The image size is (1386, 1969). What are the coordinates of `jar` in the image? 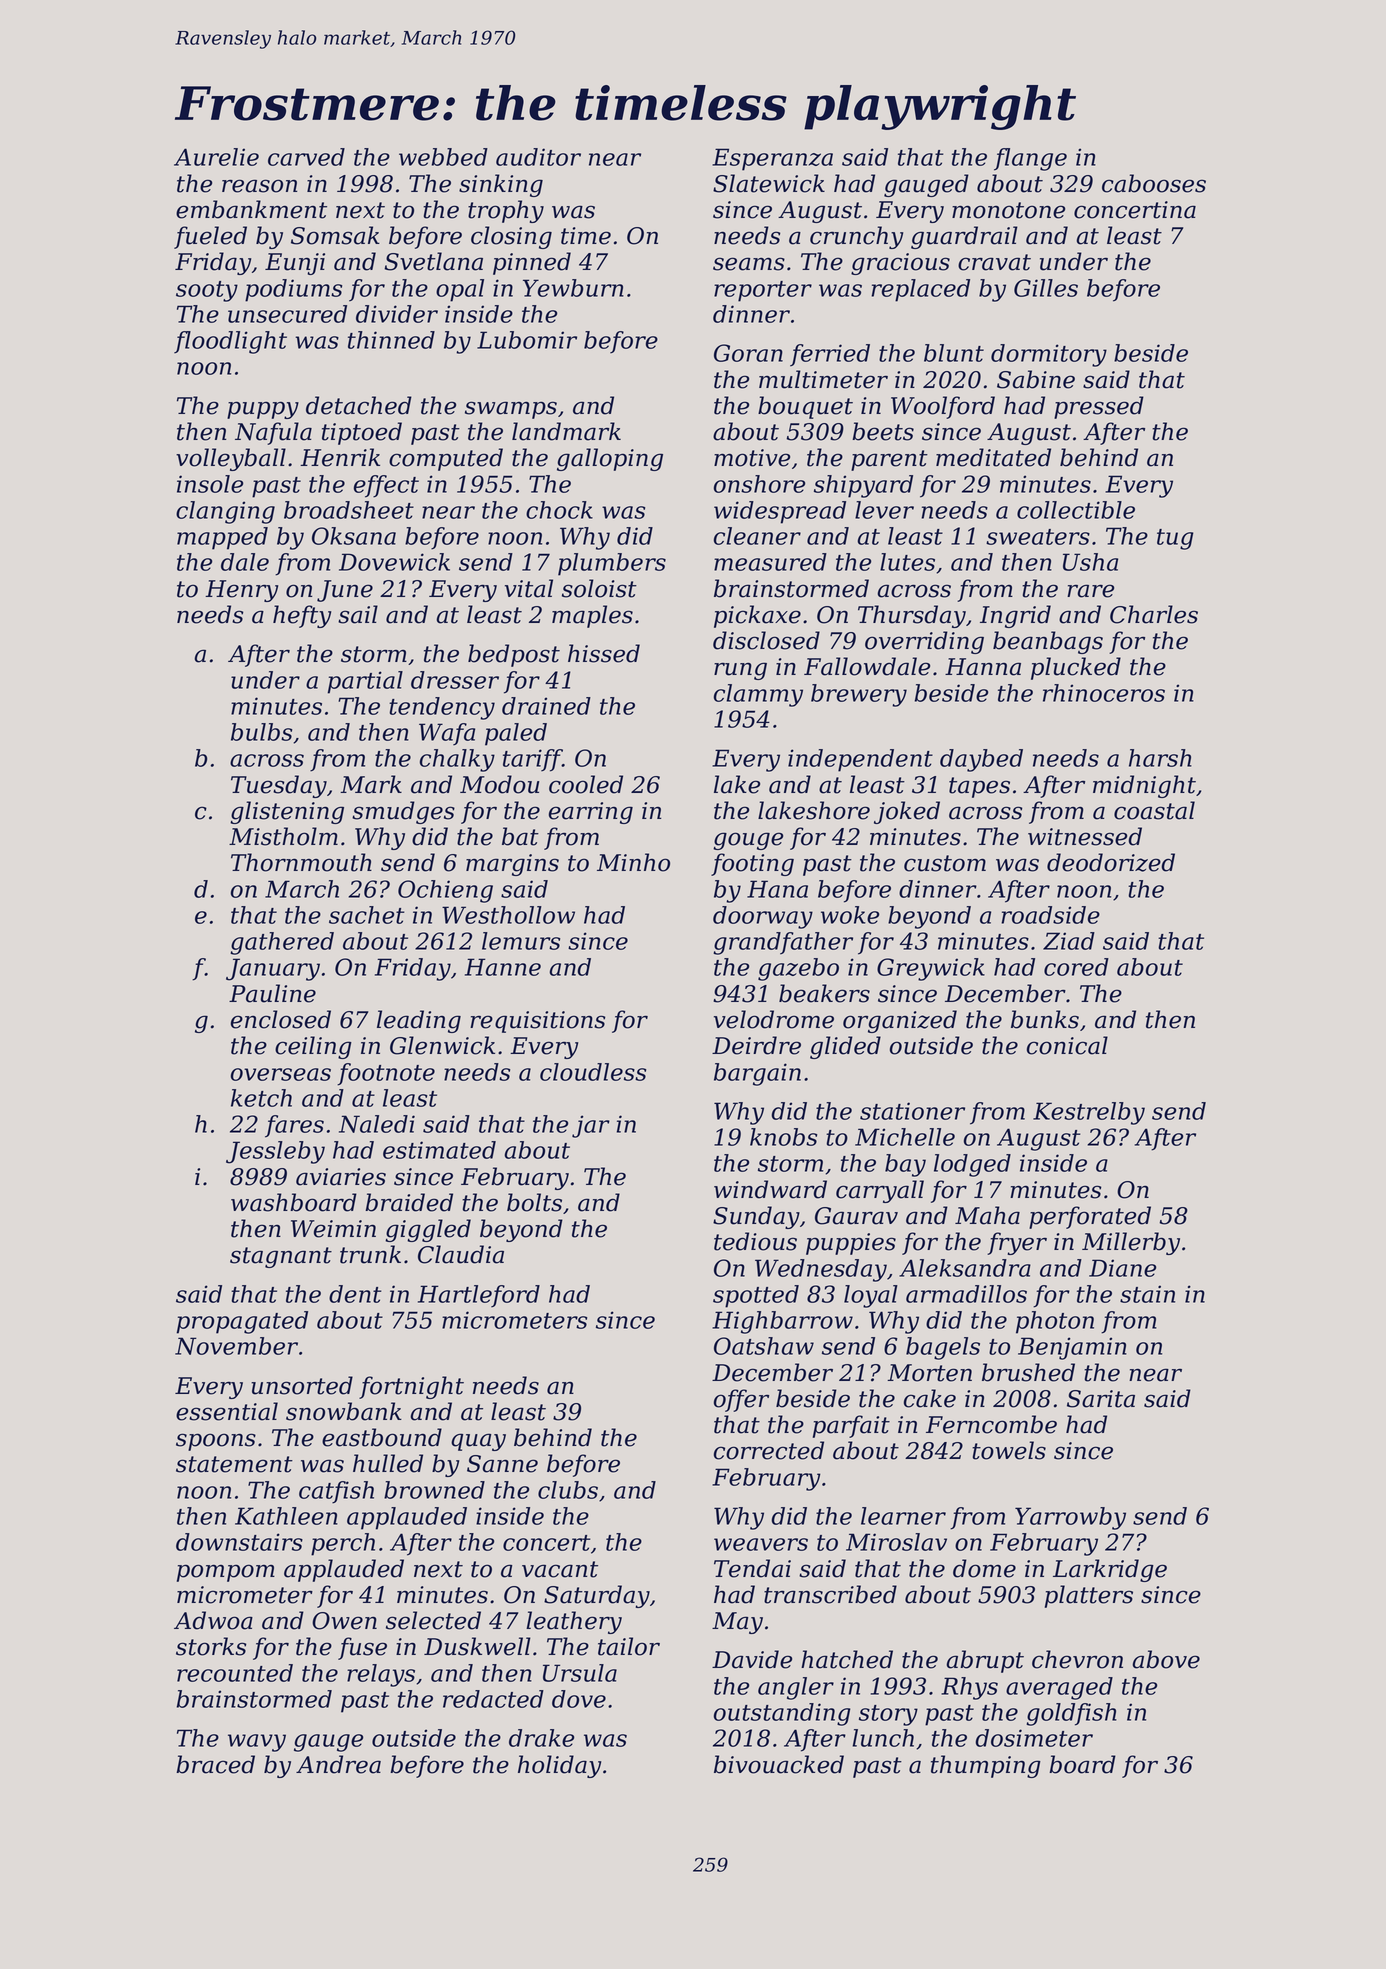 It's located at (591, 1126).
